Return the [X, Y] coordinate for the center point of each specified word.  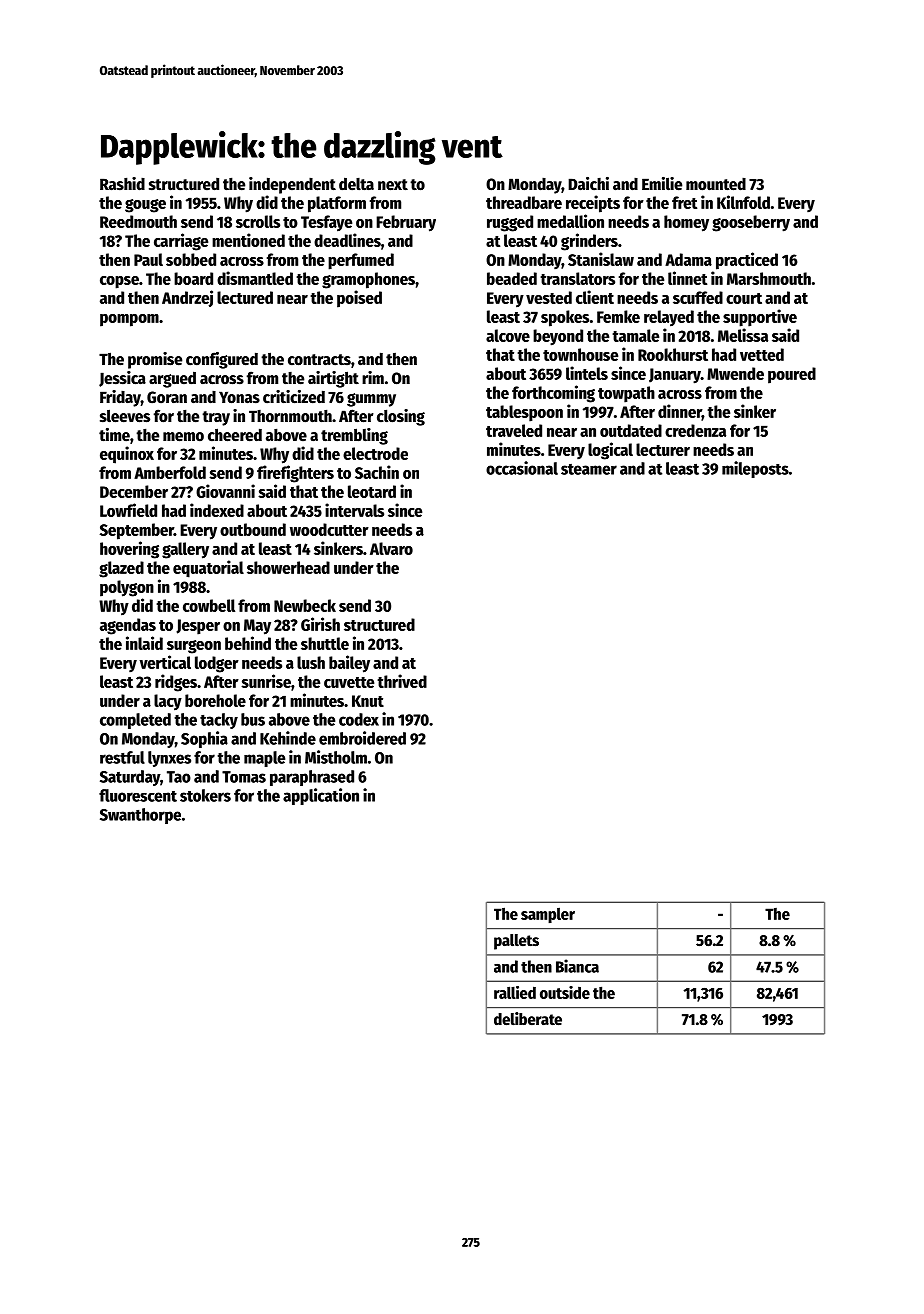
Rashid [122, 184]
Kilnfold [743, 202]
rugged [510, 223]
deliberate [528, 1019]
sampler [548, 915]
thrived [402, 681]
